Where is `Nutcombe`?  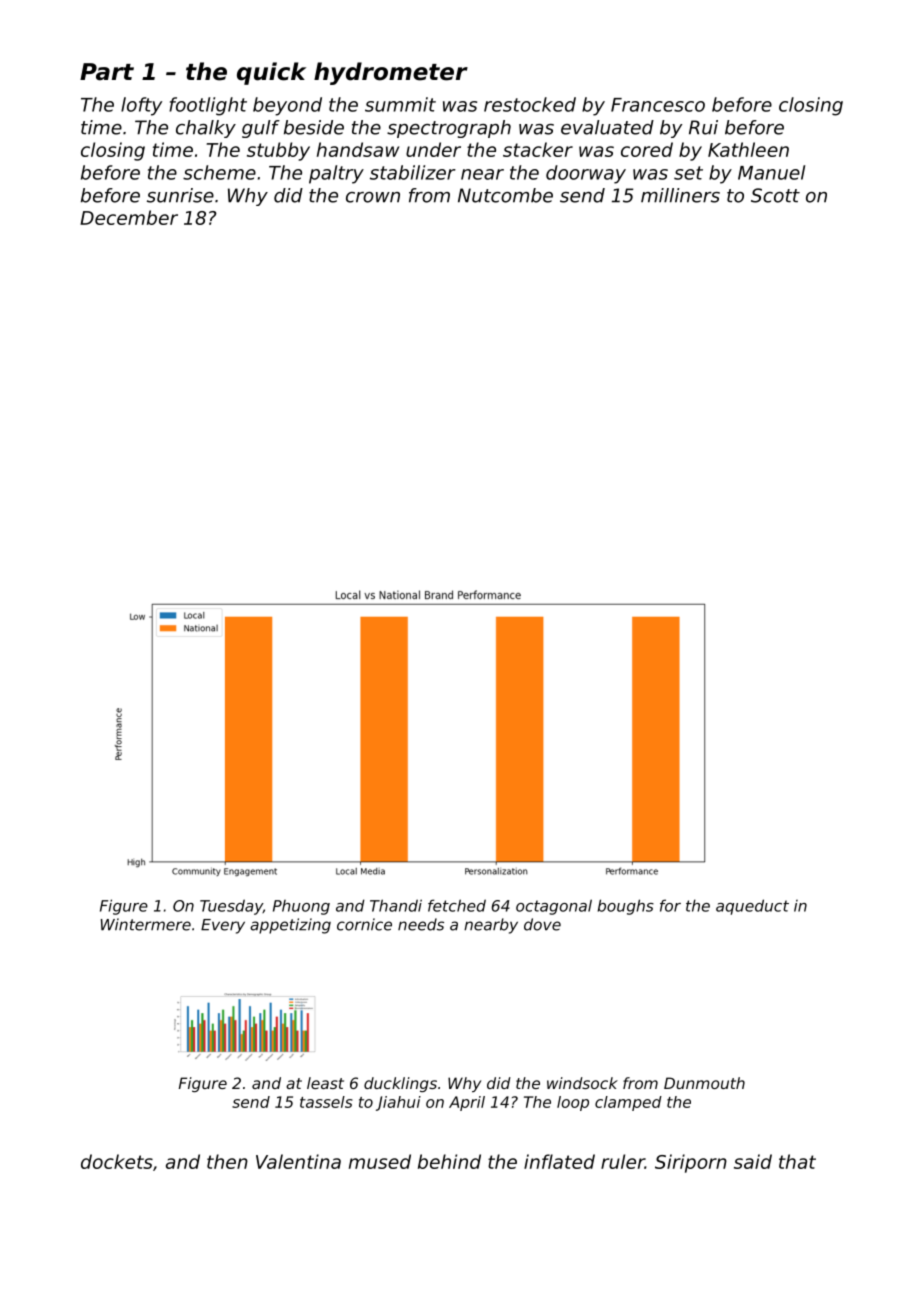 Nutcombe is located at coordinates (505, 195).
